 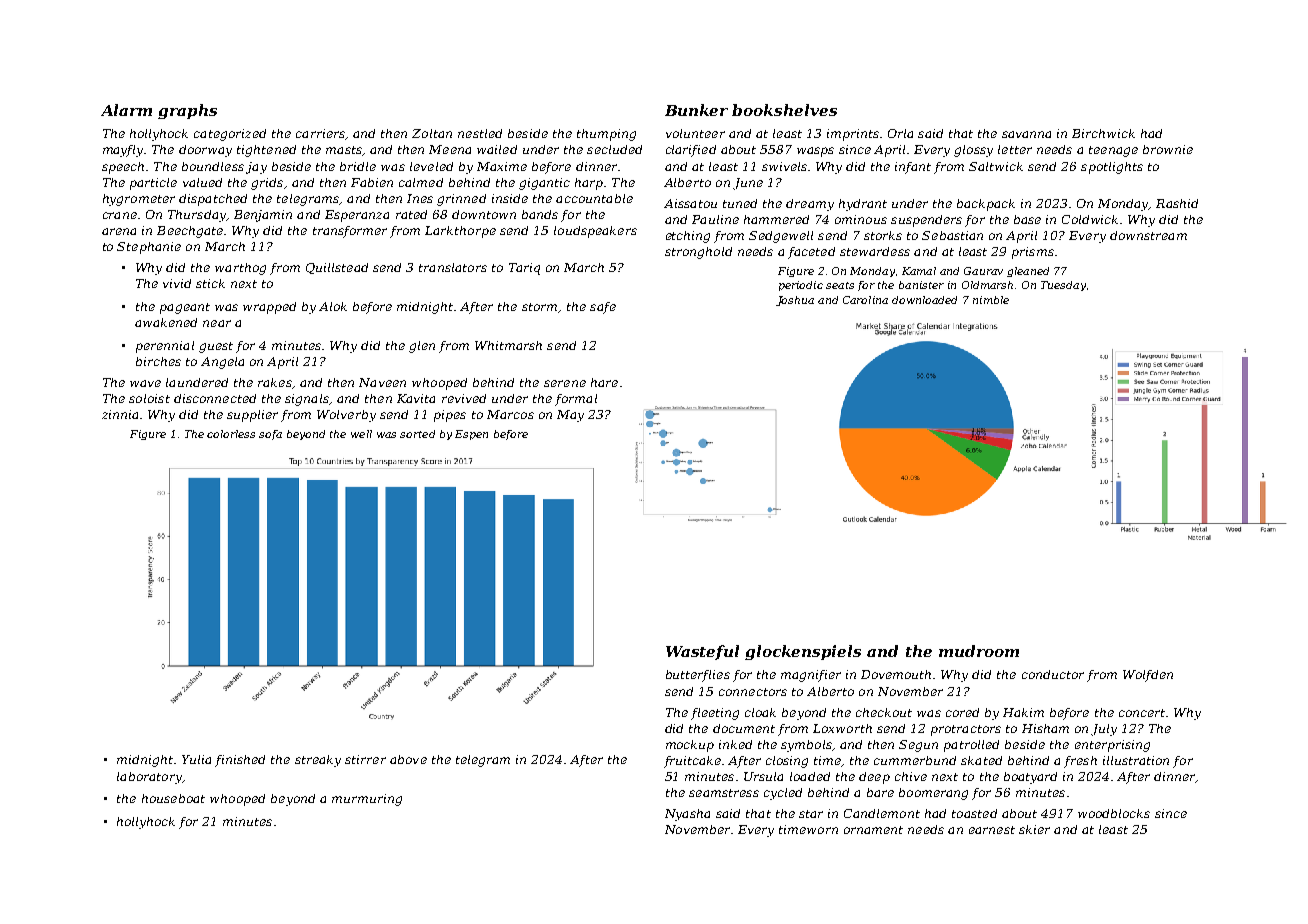 I want to click on base, so click(x=1027, y=219).
